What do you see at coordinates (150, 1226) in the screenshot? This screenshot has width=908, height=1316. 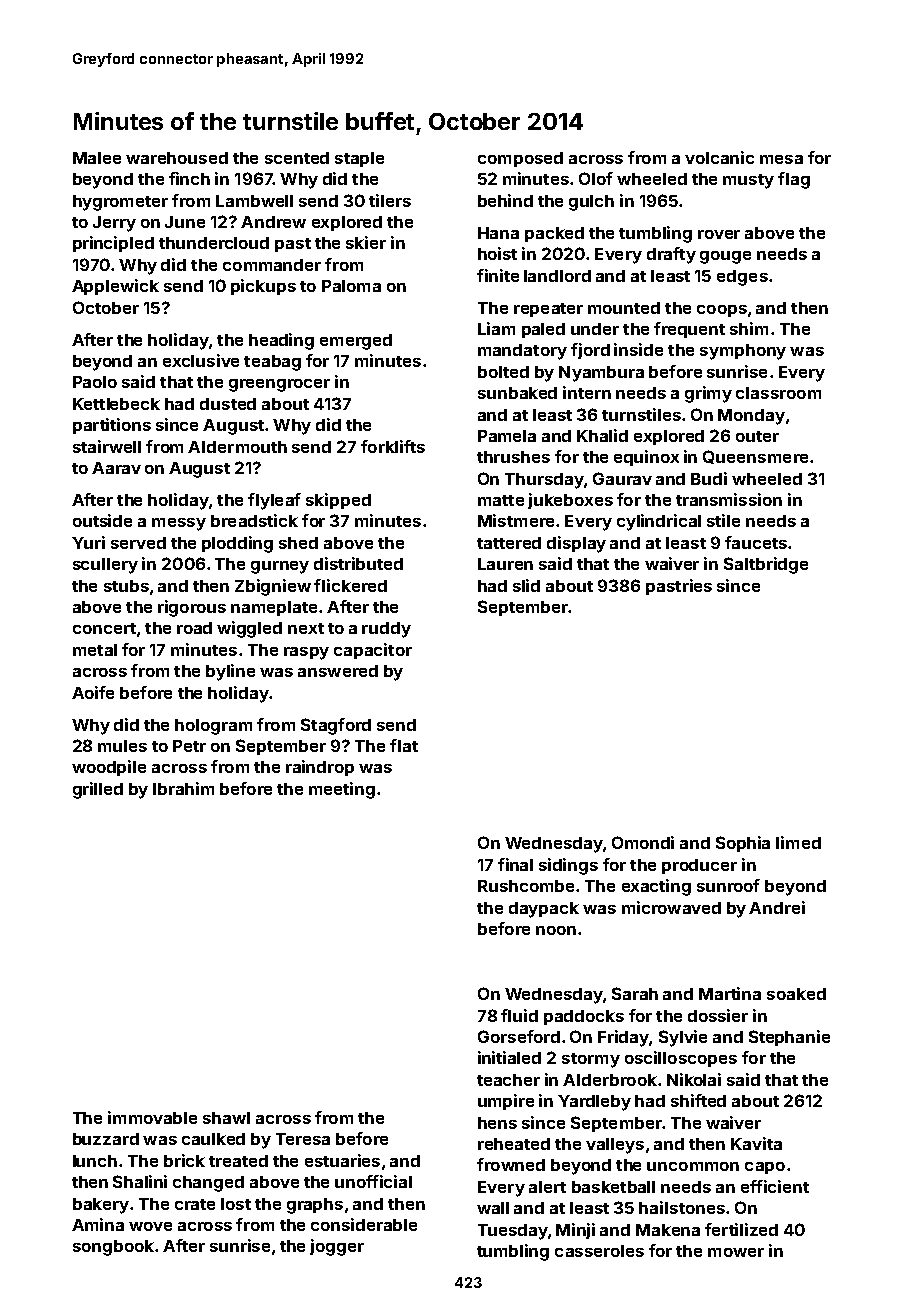 I see `wove` at bounding box center [150, 1226].
